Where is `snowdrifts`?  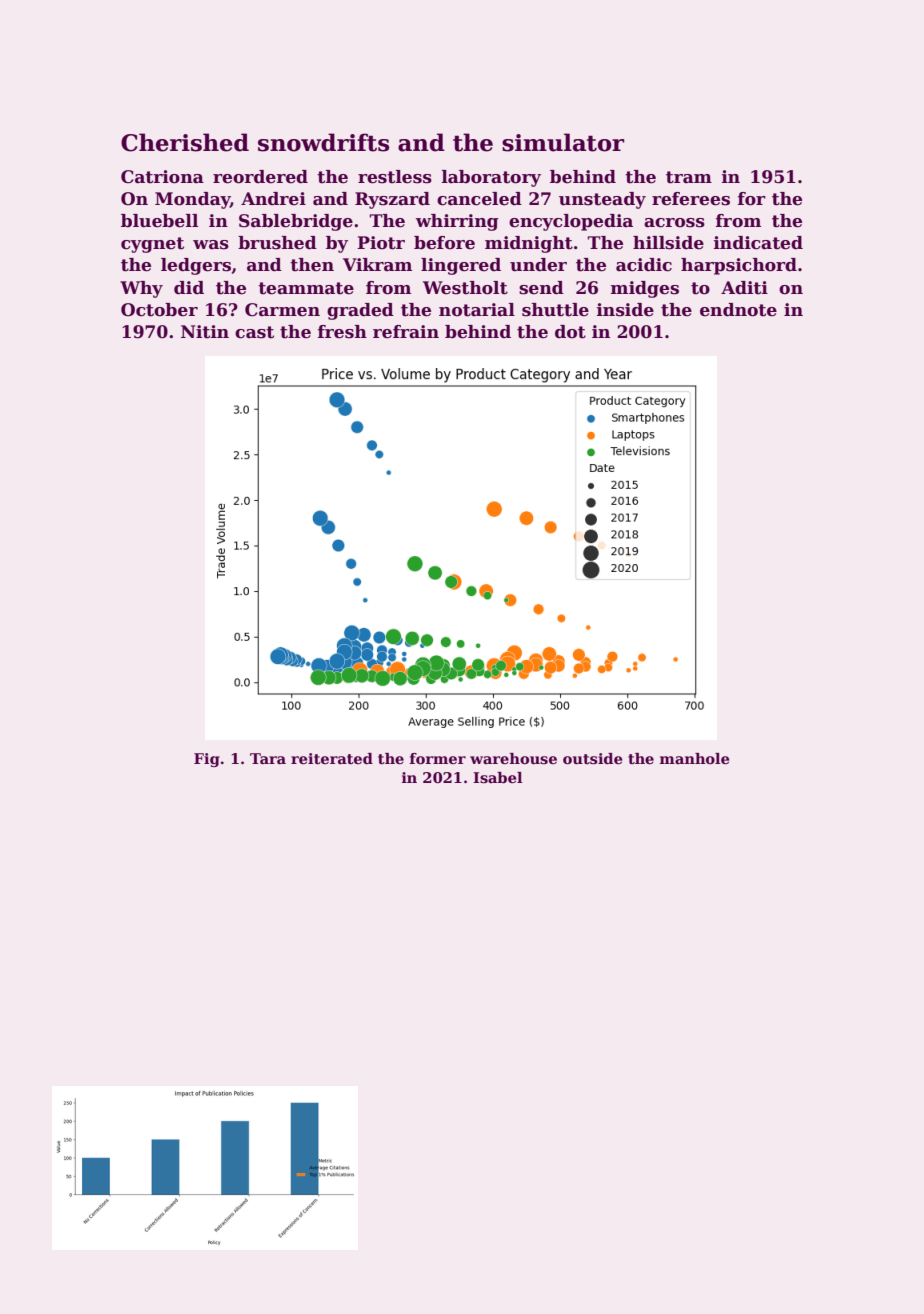
snowdrifts is located at coordinates (323, 142).
